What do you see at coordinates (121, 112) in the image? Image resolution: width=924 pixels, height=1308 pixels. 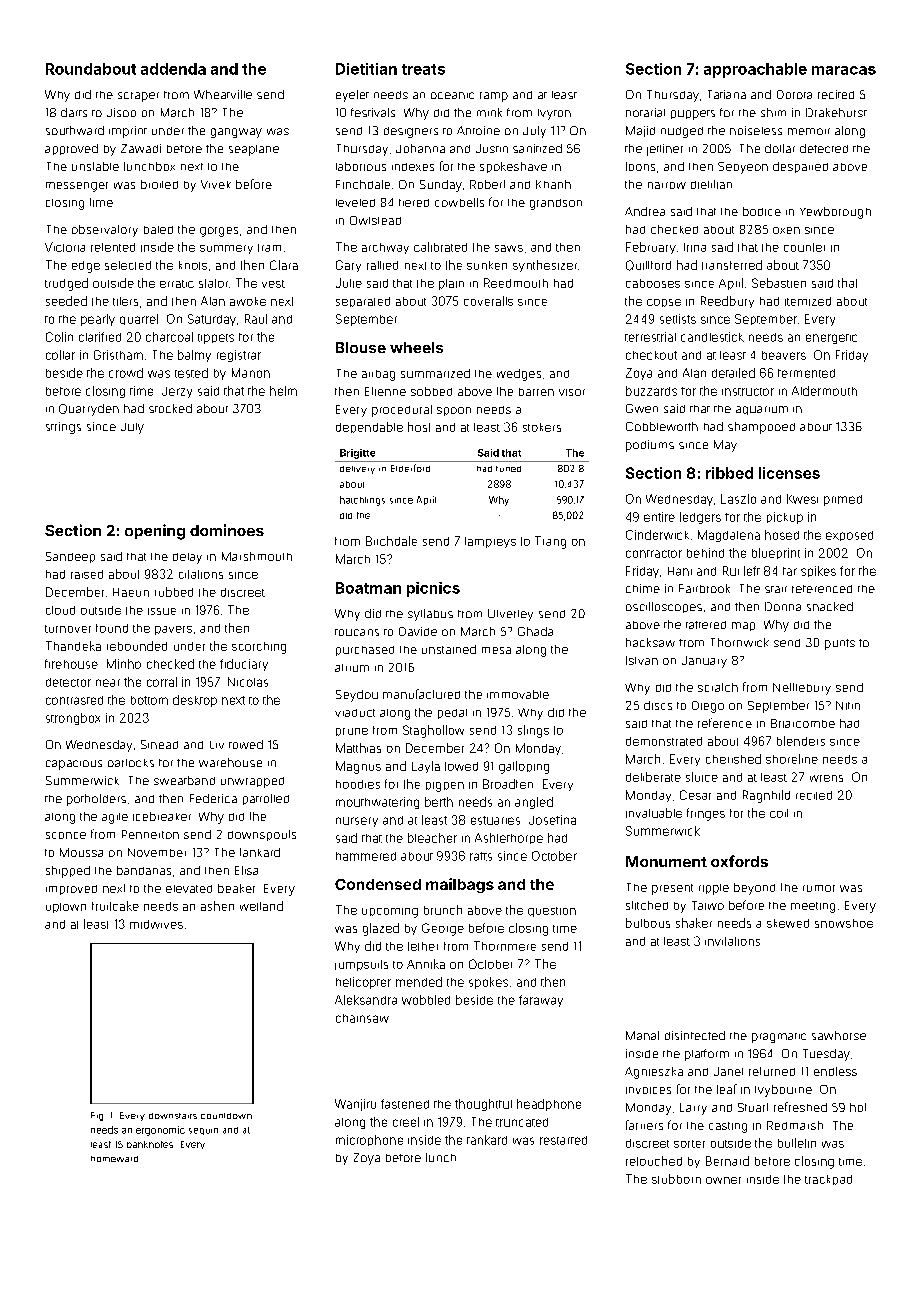 I see `Jisoo` at bounding box center [121, 112].
